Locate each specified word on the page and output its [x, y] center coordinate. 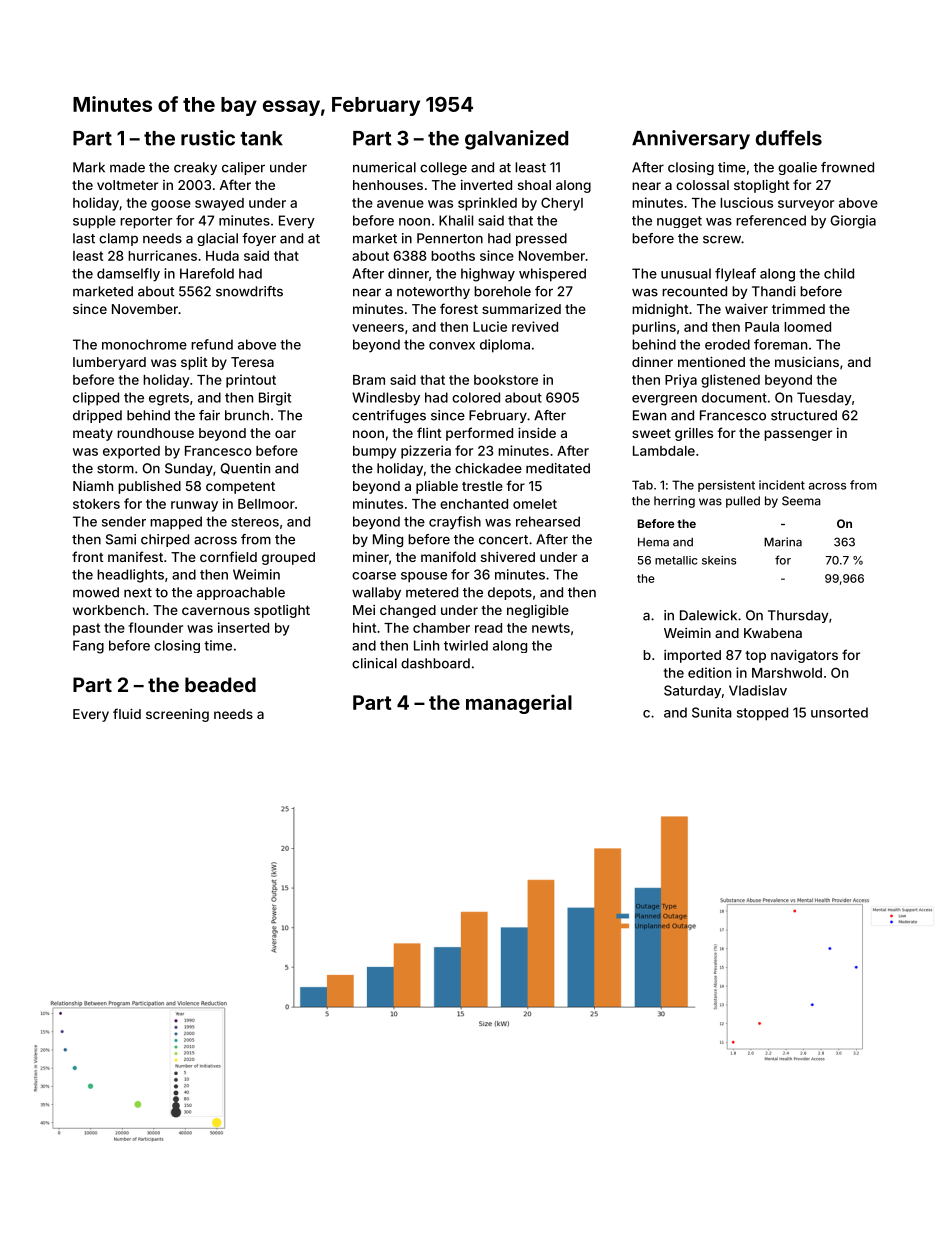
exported [131, 452]
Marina [783, 542]
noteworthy [433, 292]
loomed [807, 327]
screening [177, 715]
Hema [653, 542]
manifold [448, 556]
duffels [789, 138]
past [86, 629]
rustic [208, 138]
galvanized [516, 140]
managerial [519, 704]
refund [212, 344]
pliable [437, 487]
